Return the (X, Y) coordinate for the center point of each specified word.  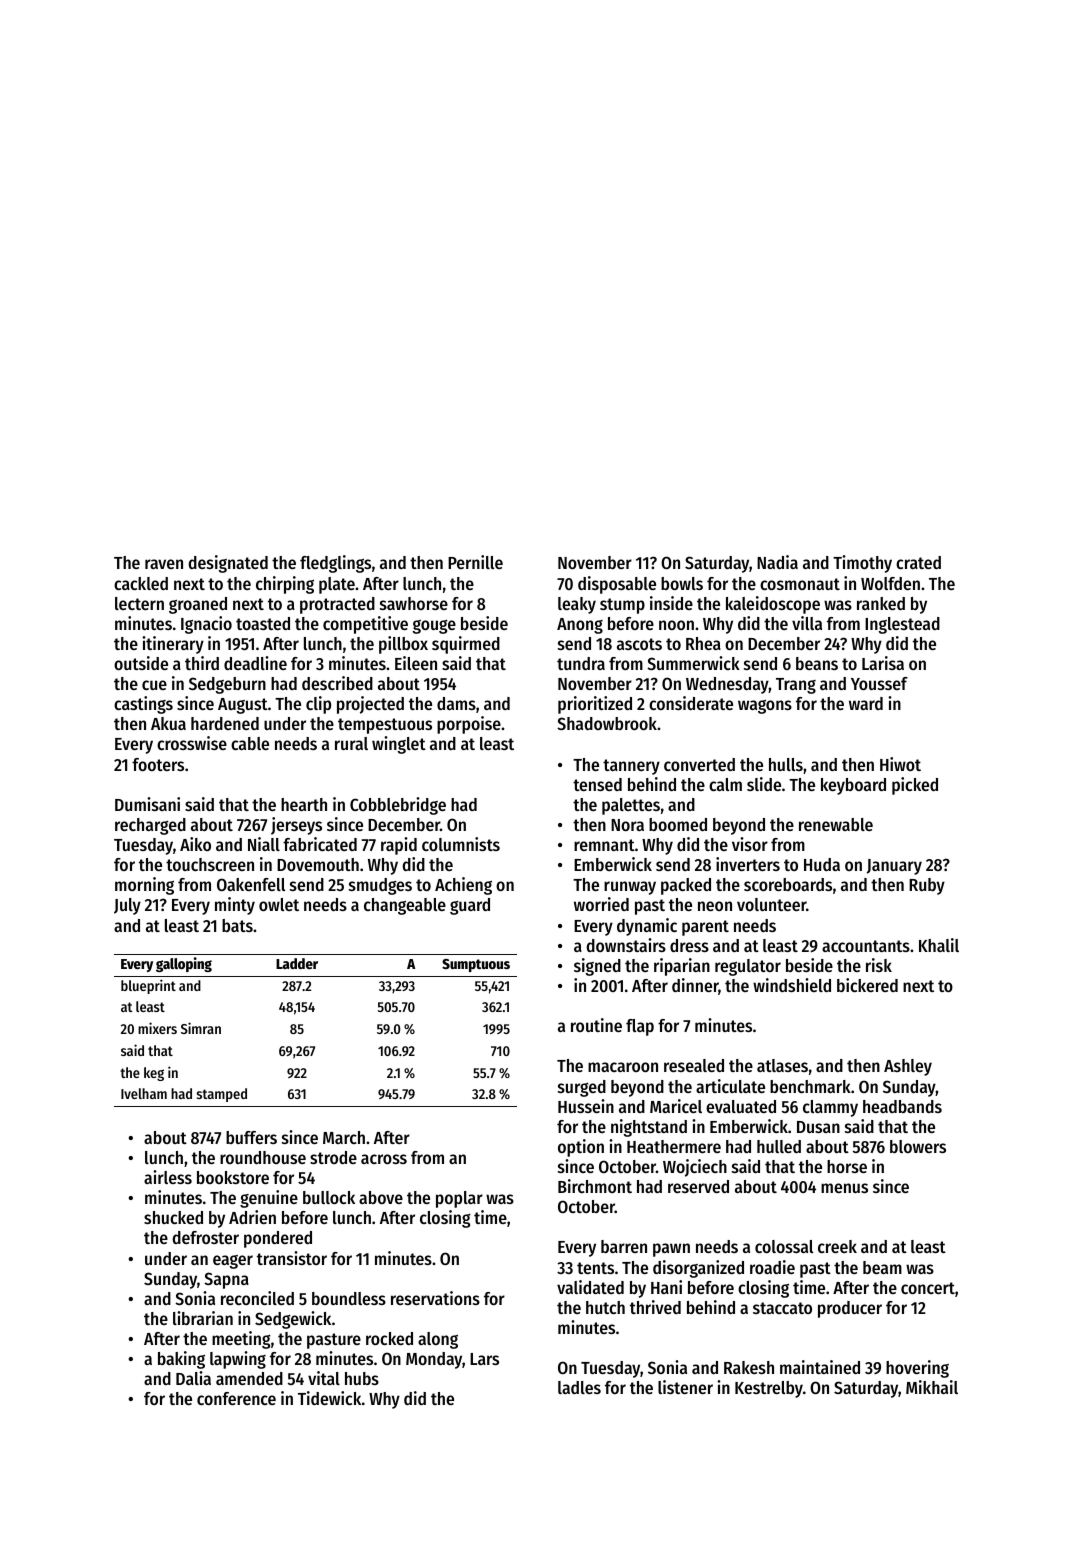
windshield (792, 985)
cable (250, 743)
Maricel (676, 1106)
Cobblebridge (398, 806)
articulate (730, 1086)
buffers (251, 1137)
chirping (285, 585)
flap (640, 1027)
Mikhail (932, 1387)
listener (685, 1387)
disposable (617, 585)
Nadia (777, 562)
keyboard (853, 786)
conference (236, 1398)
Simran (201, 1028)
